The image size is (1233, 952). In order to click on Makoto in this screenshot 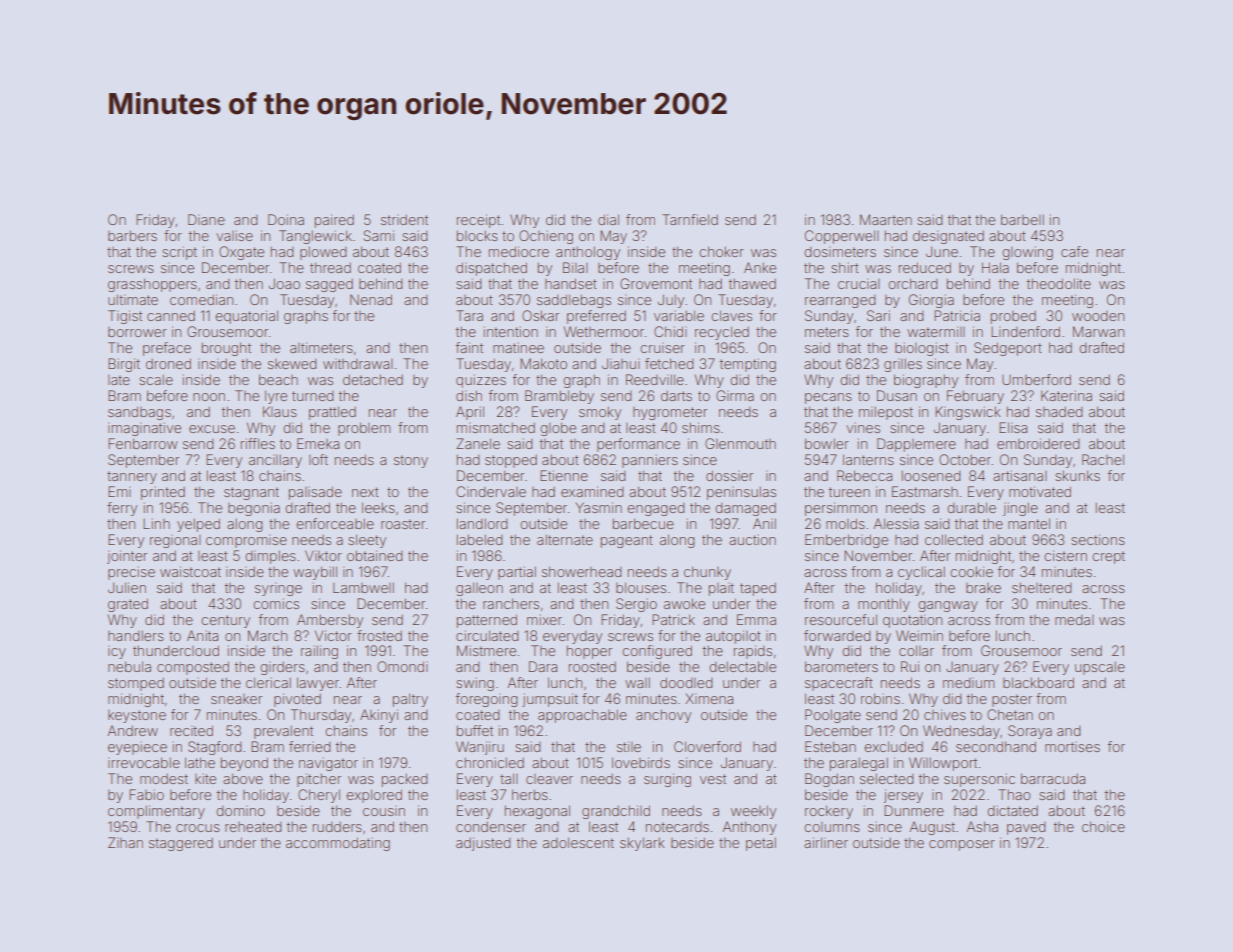, I will do `click(543, 363)`.
